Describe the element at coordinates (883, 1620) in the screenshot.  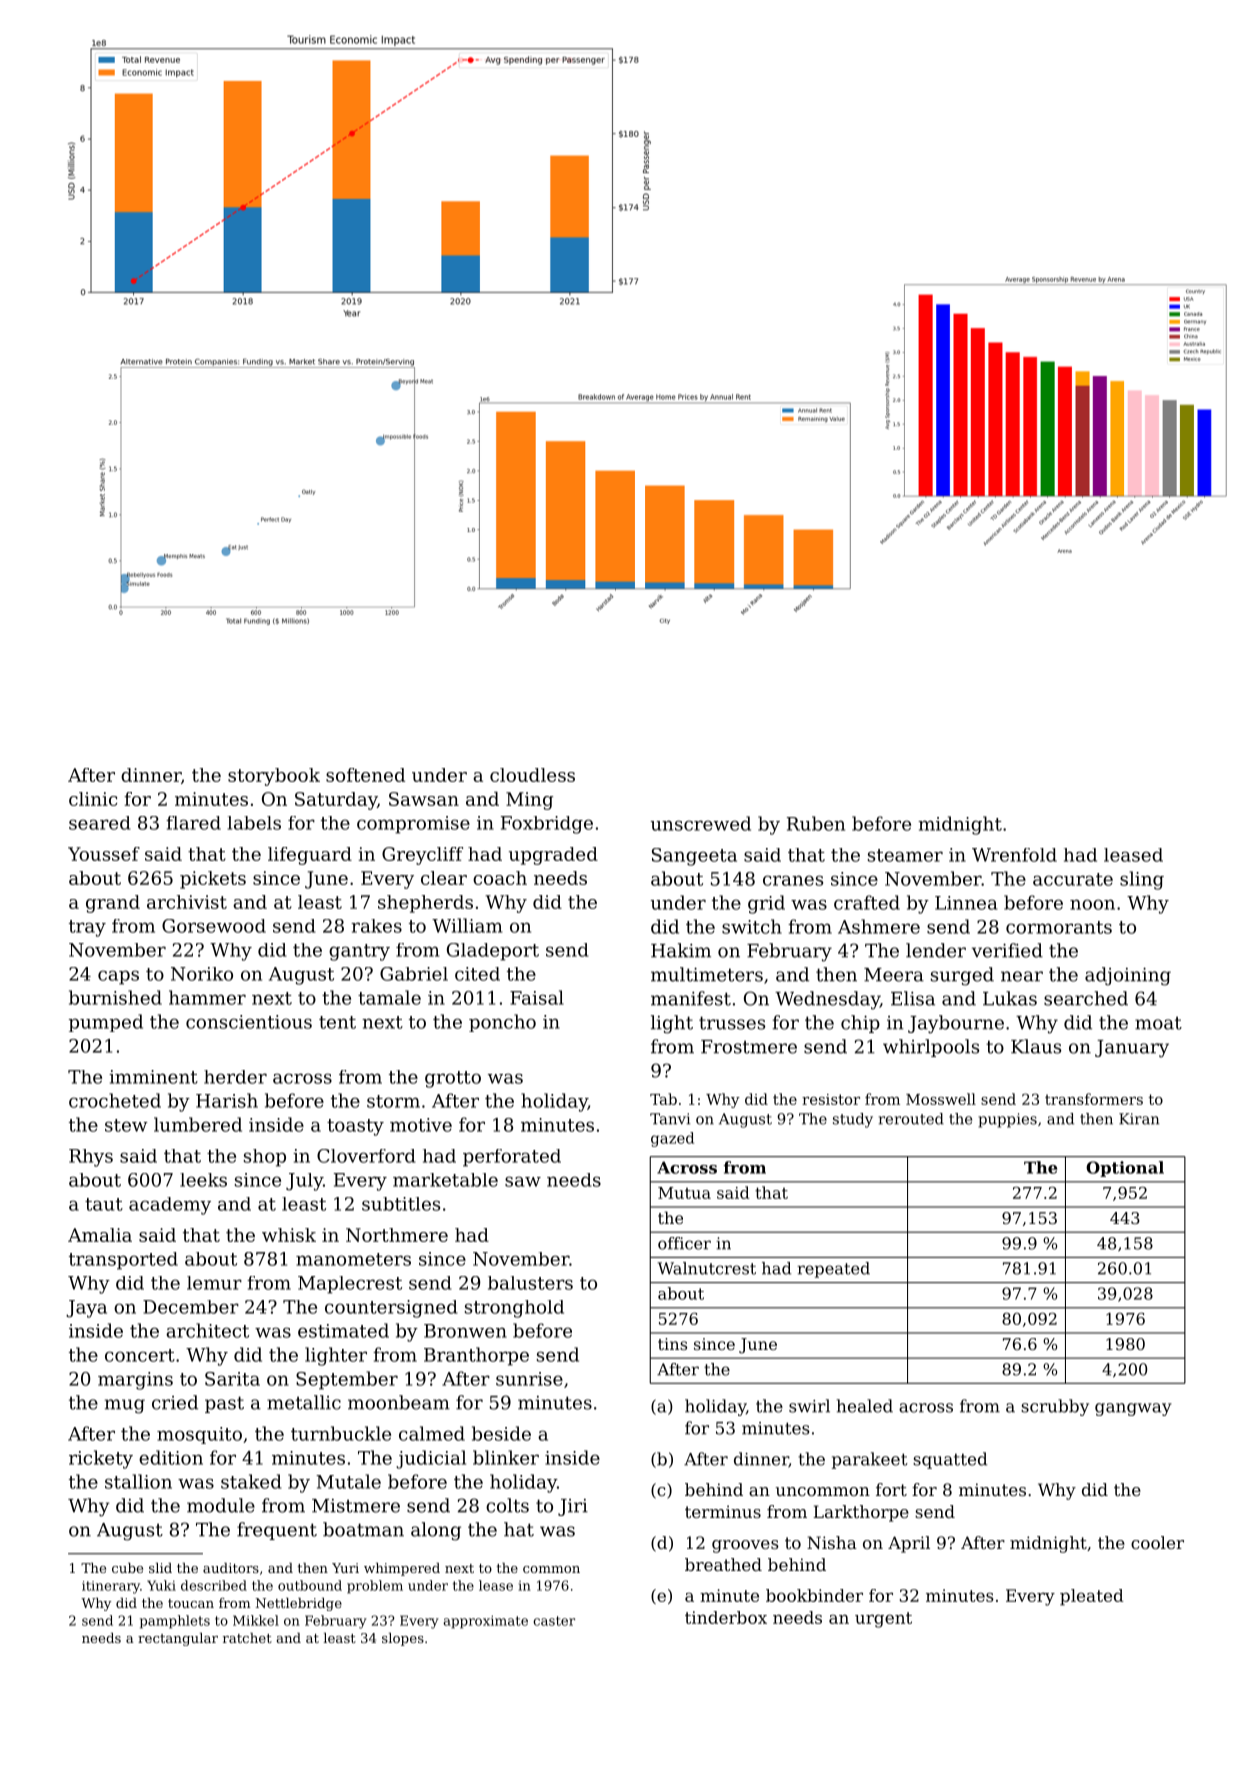
I see `urgent` at that location.
